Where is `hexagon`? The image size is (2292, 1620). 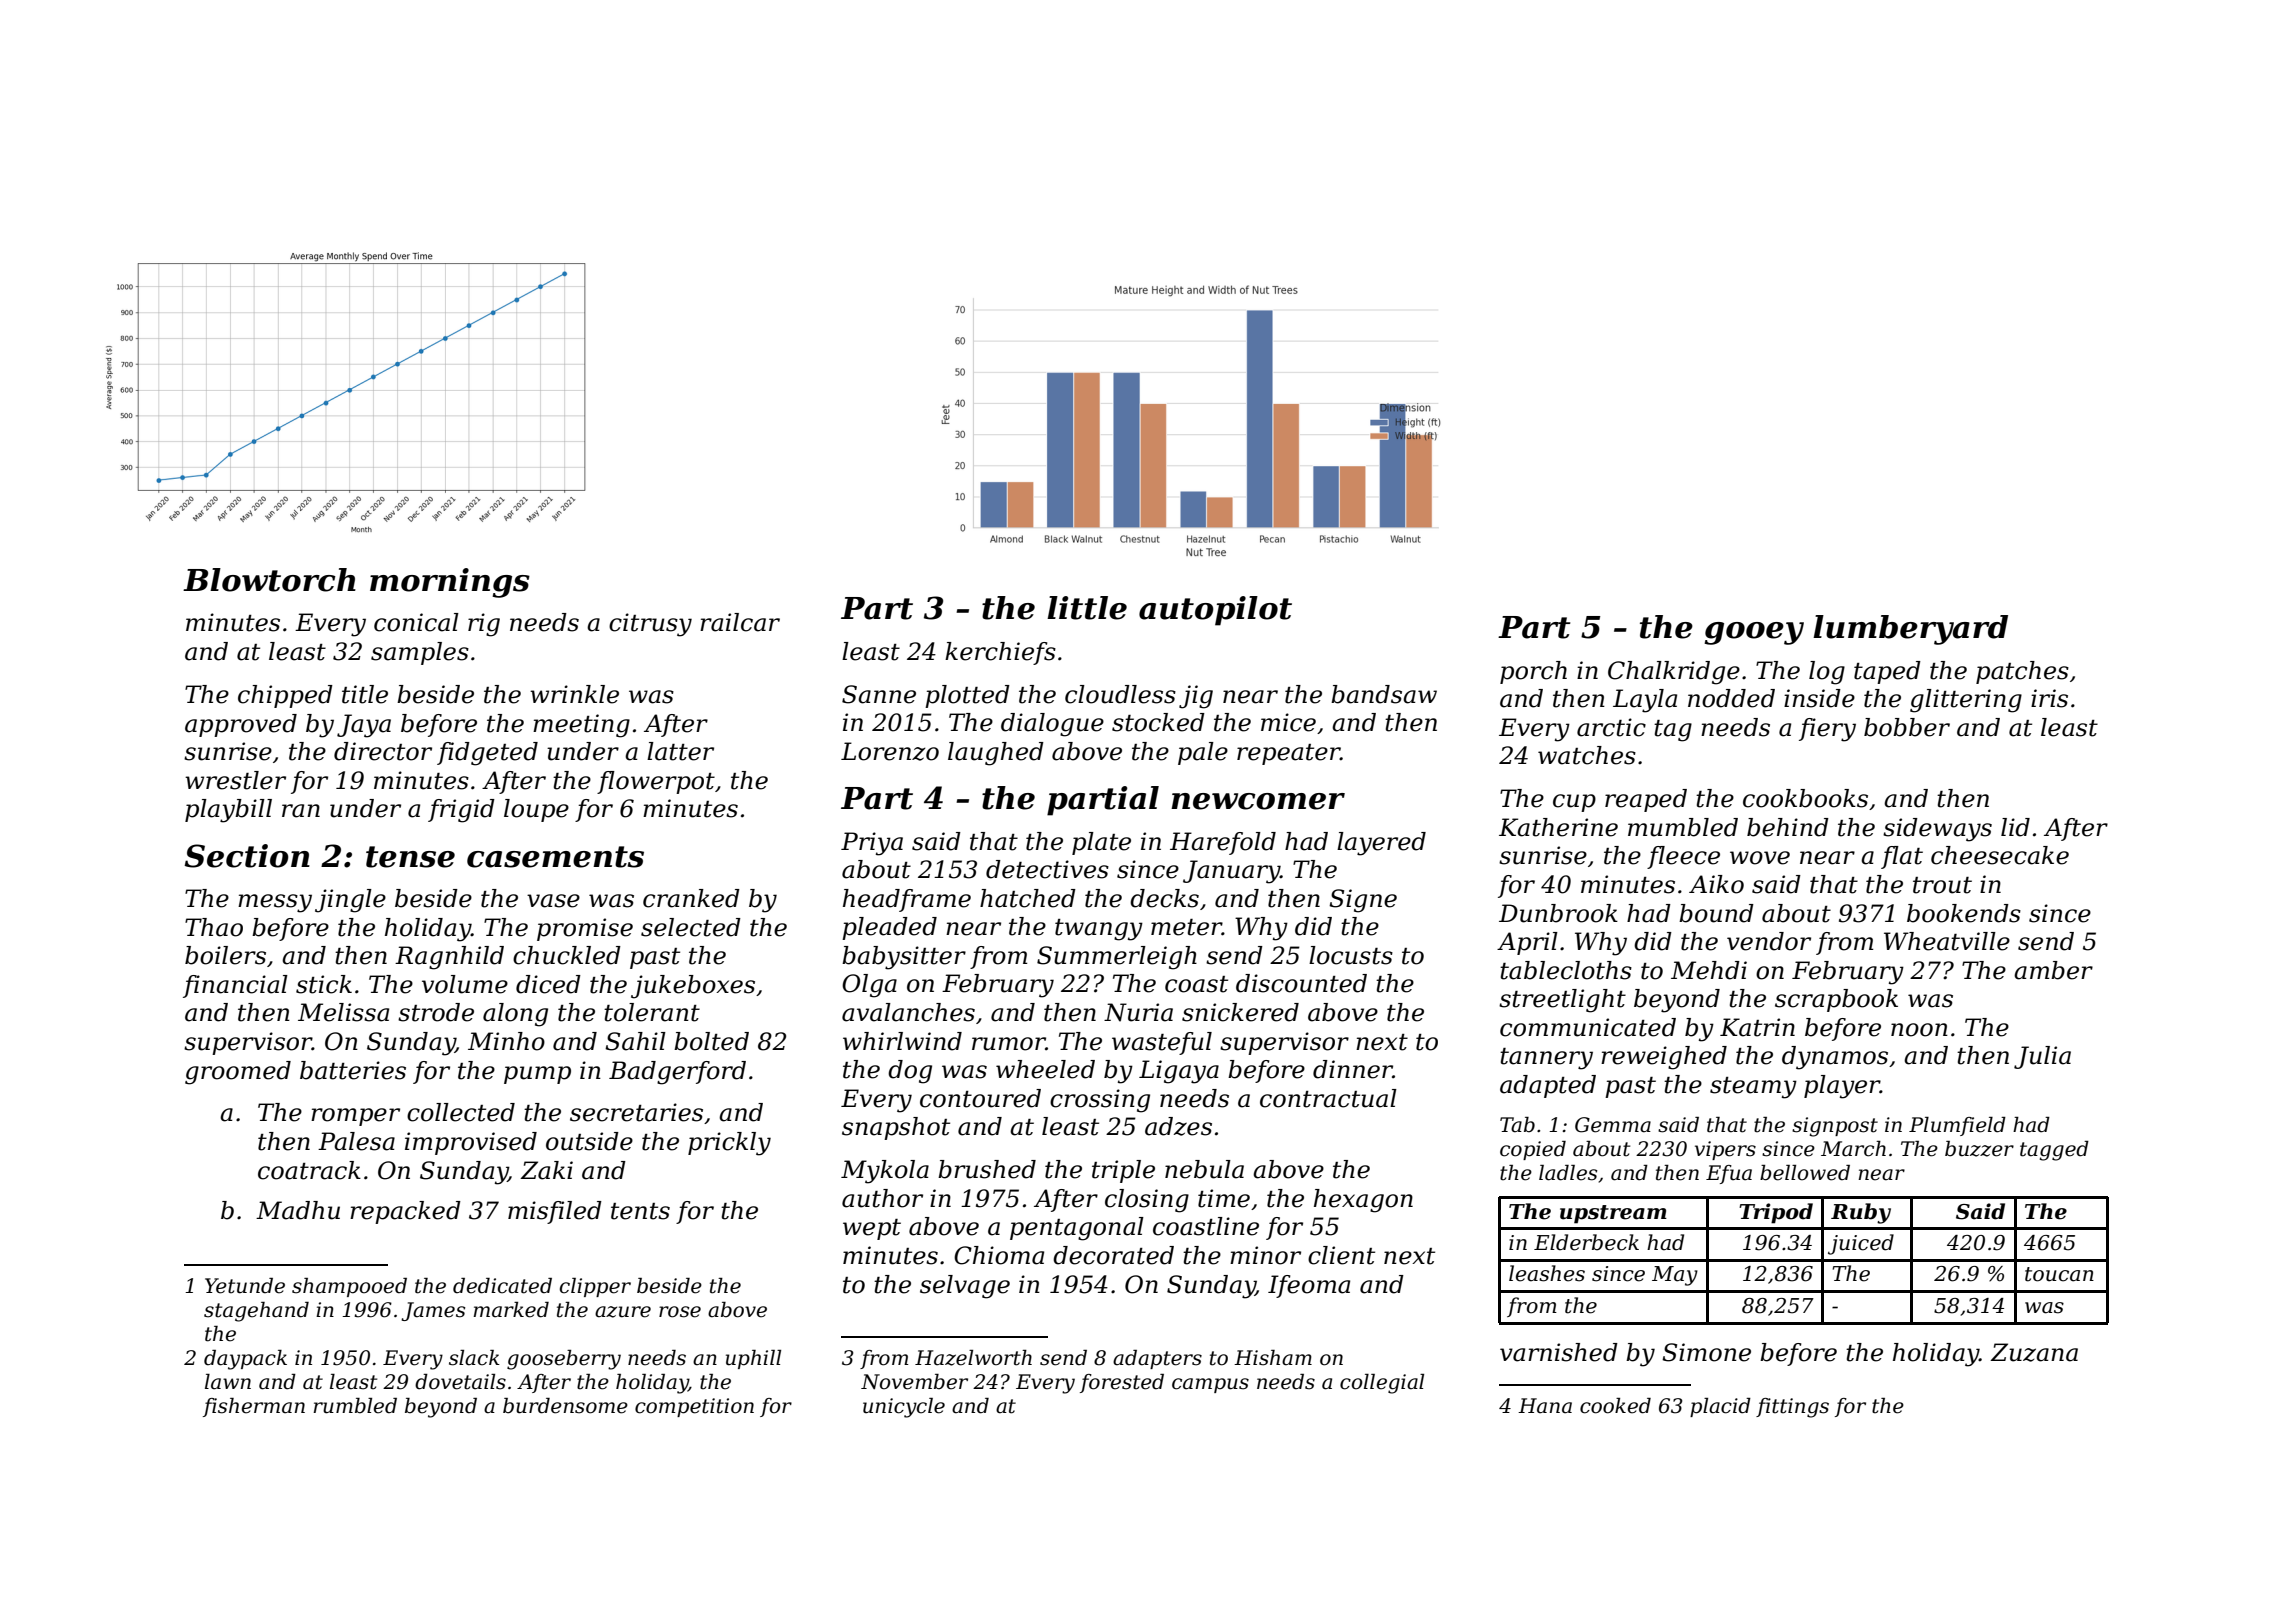
hexagon is located at coordinates (1363, 1201).
